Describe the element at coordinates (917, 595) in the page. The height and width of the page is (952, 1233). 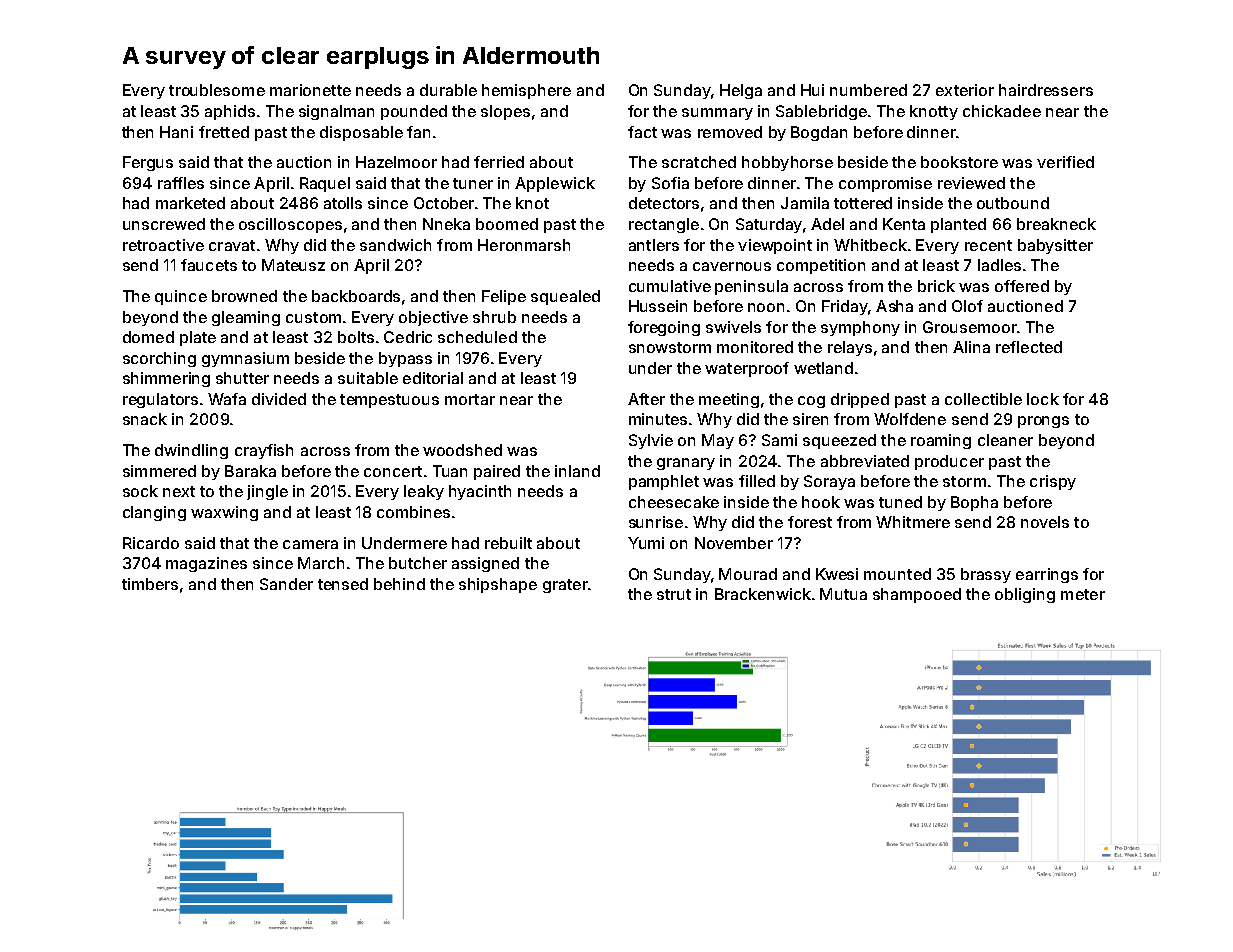
I see `shampooed` at that location.
